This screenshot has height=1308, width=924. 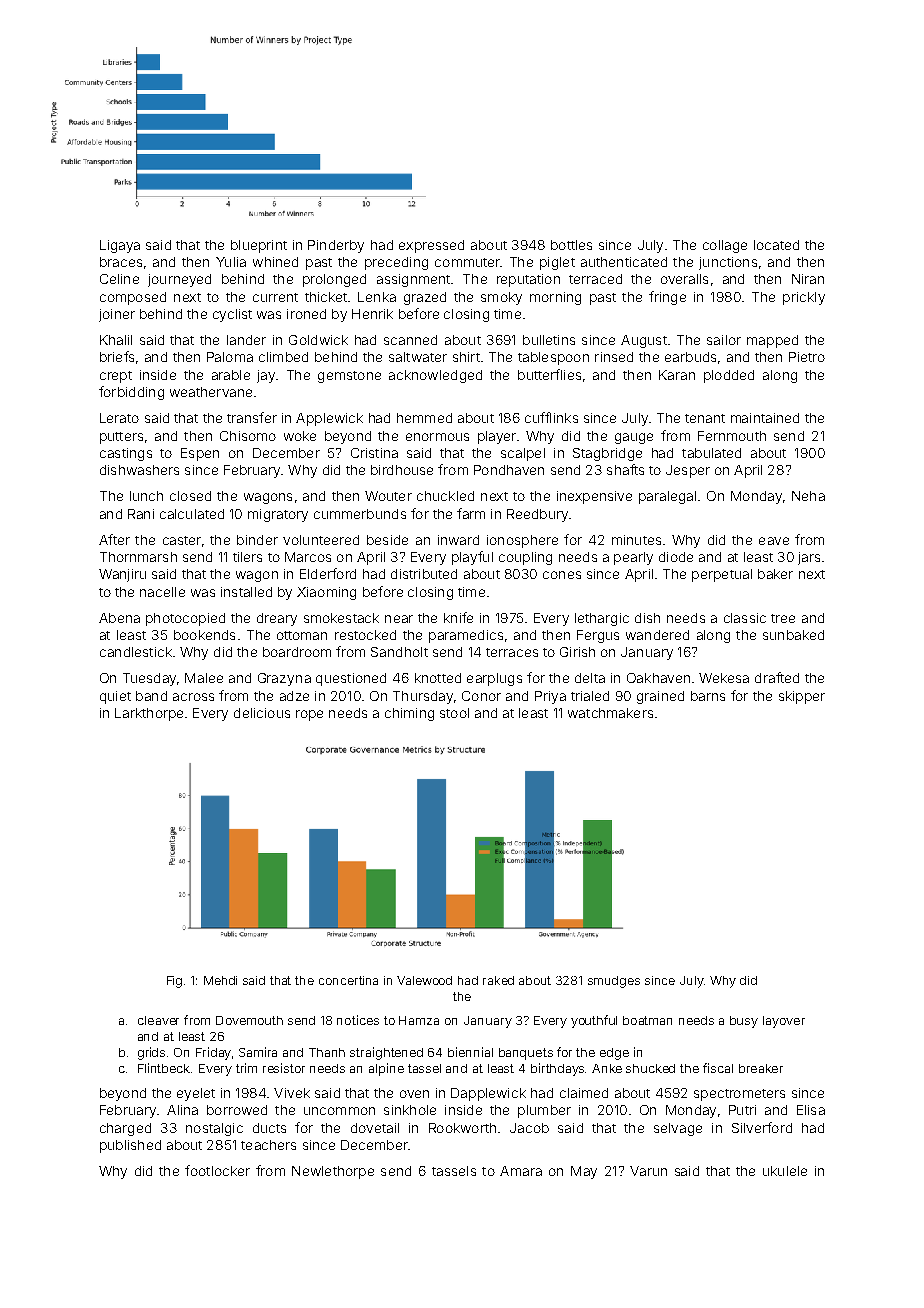 I want to click on resistor, so click(x=284, y=1068).
